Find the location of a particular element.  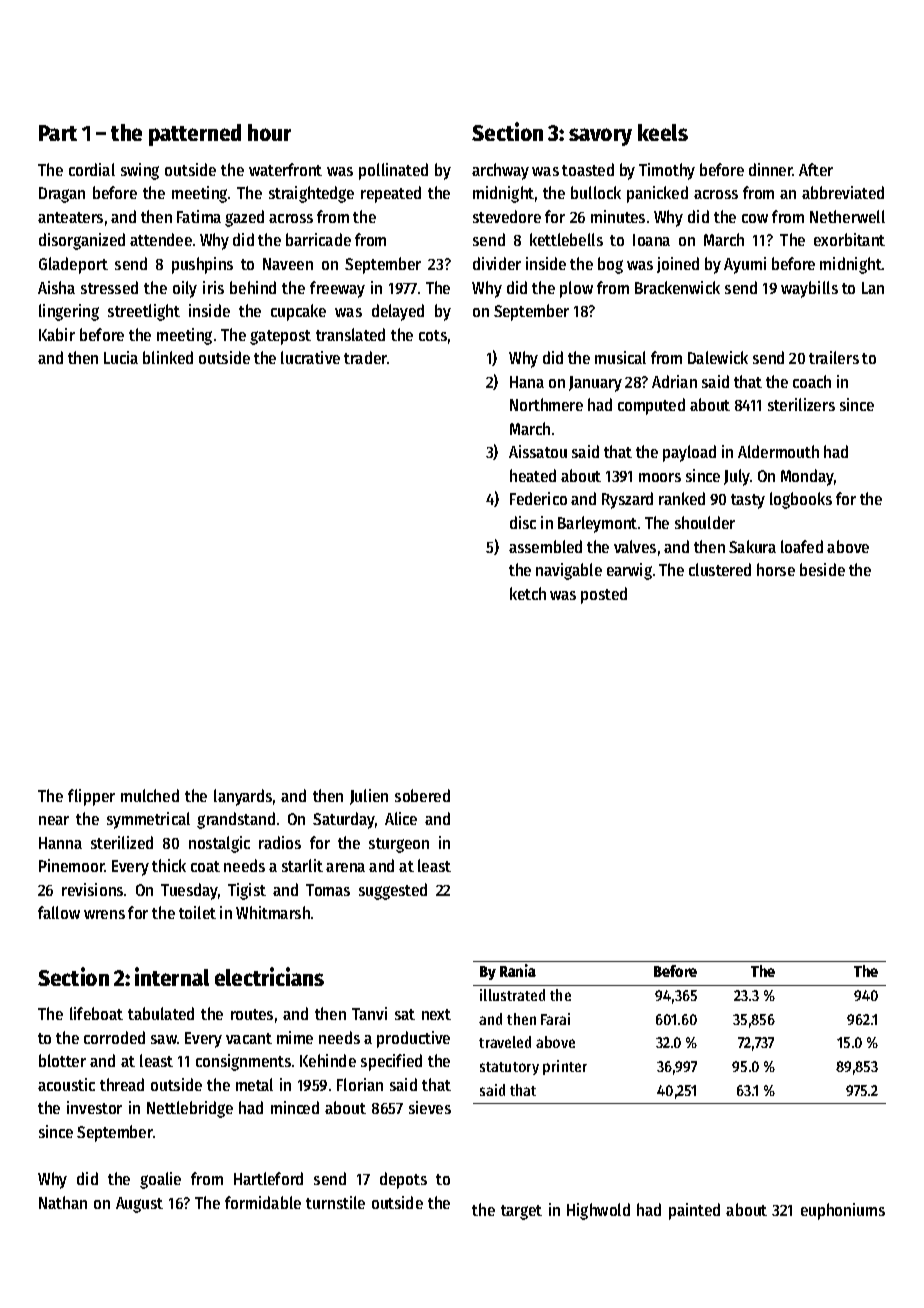

euphoniums is located at coordinates (843, 1211).
